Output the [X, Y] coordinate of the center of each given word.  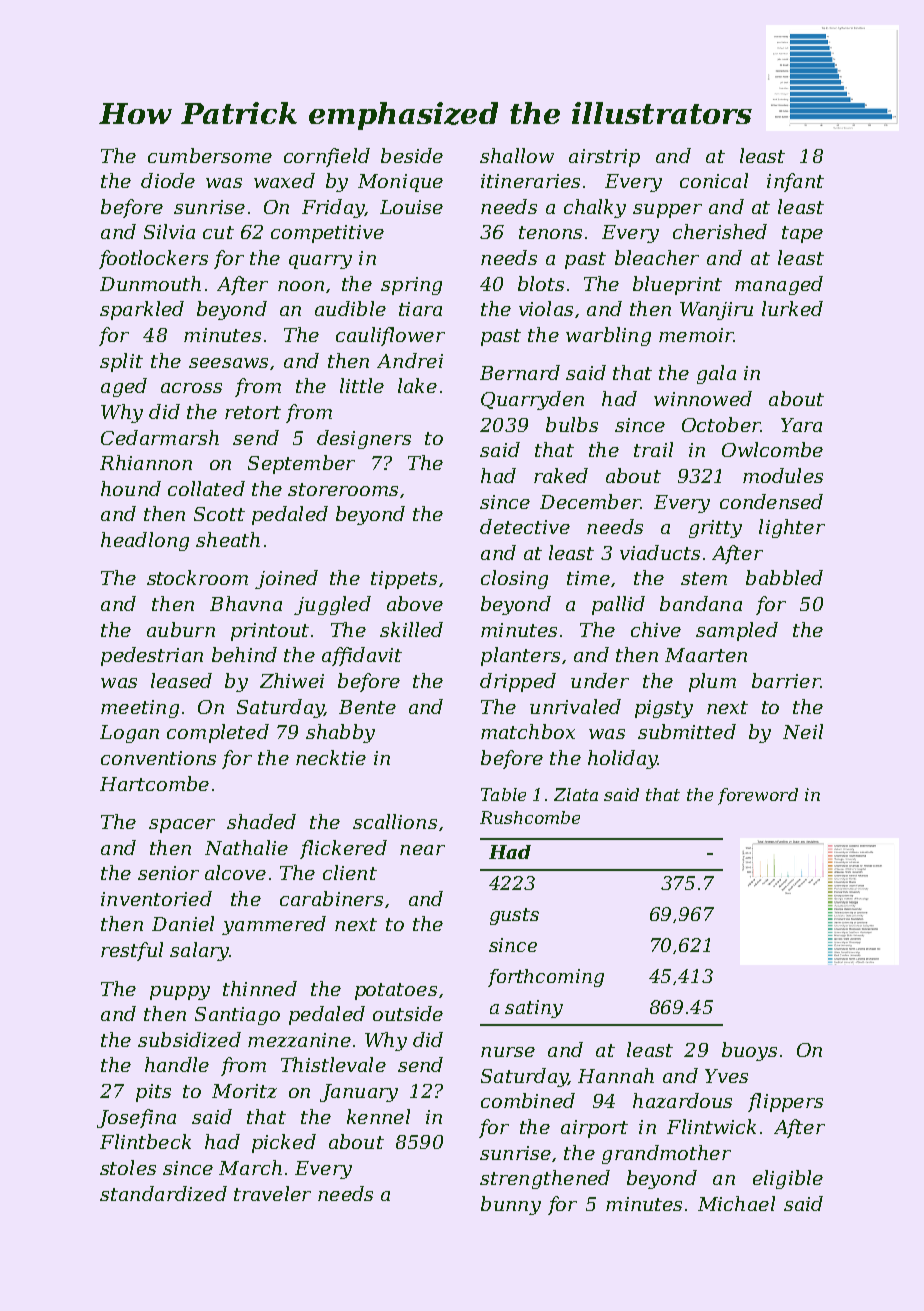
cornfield [327, 157]
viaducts [660, 552]
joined [286, 579]
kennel [378, 1116]
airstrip [604, 158]
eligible [788, 1179]
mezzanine [299, 1040]
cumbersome [210, 155]
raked [561, 475]
